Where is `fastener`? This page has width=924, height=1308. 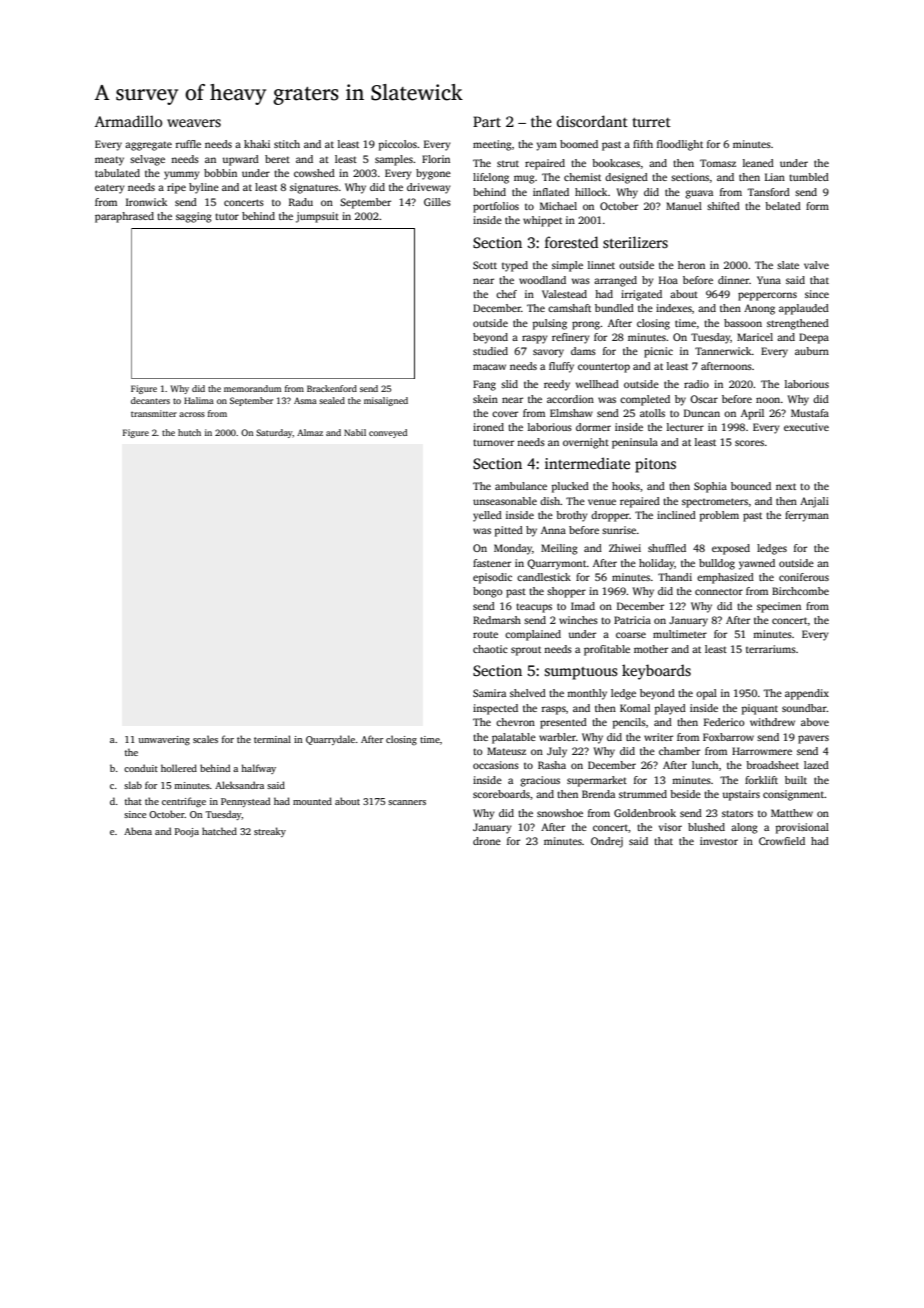
fastener is located at coordinates (492, 563).
